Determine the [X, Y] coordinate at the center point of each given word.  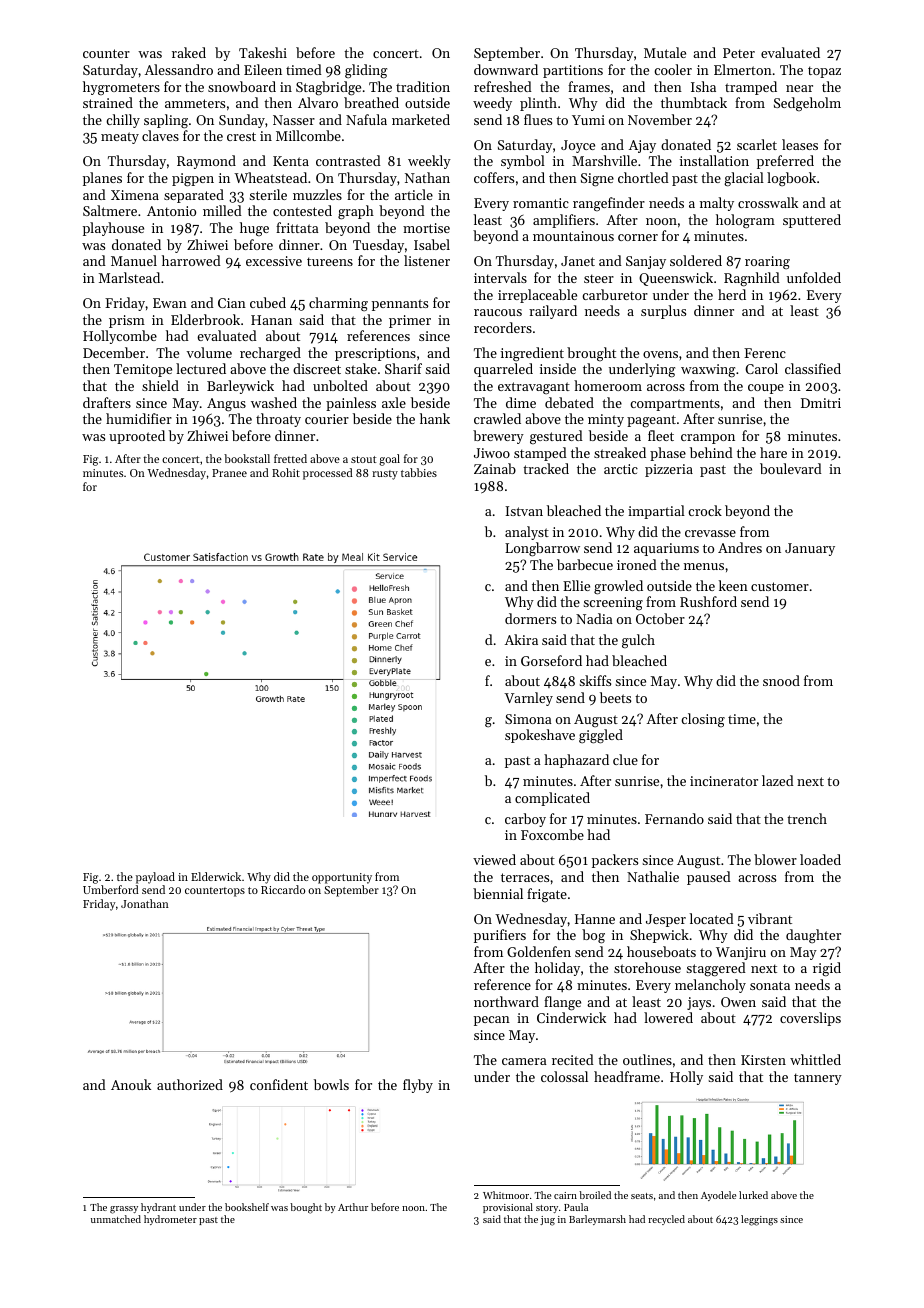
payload [155, 878]
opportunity [342, 878]
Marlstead [129, 277]
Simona [528, 719]
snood [781, 680]
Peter [739, 53]
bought [306, 1208]
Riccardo [283, 889]
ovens [660, 354]
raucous [498, 312]
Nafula [366, 119]
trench [807, 818]
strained [108, 102]
